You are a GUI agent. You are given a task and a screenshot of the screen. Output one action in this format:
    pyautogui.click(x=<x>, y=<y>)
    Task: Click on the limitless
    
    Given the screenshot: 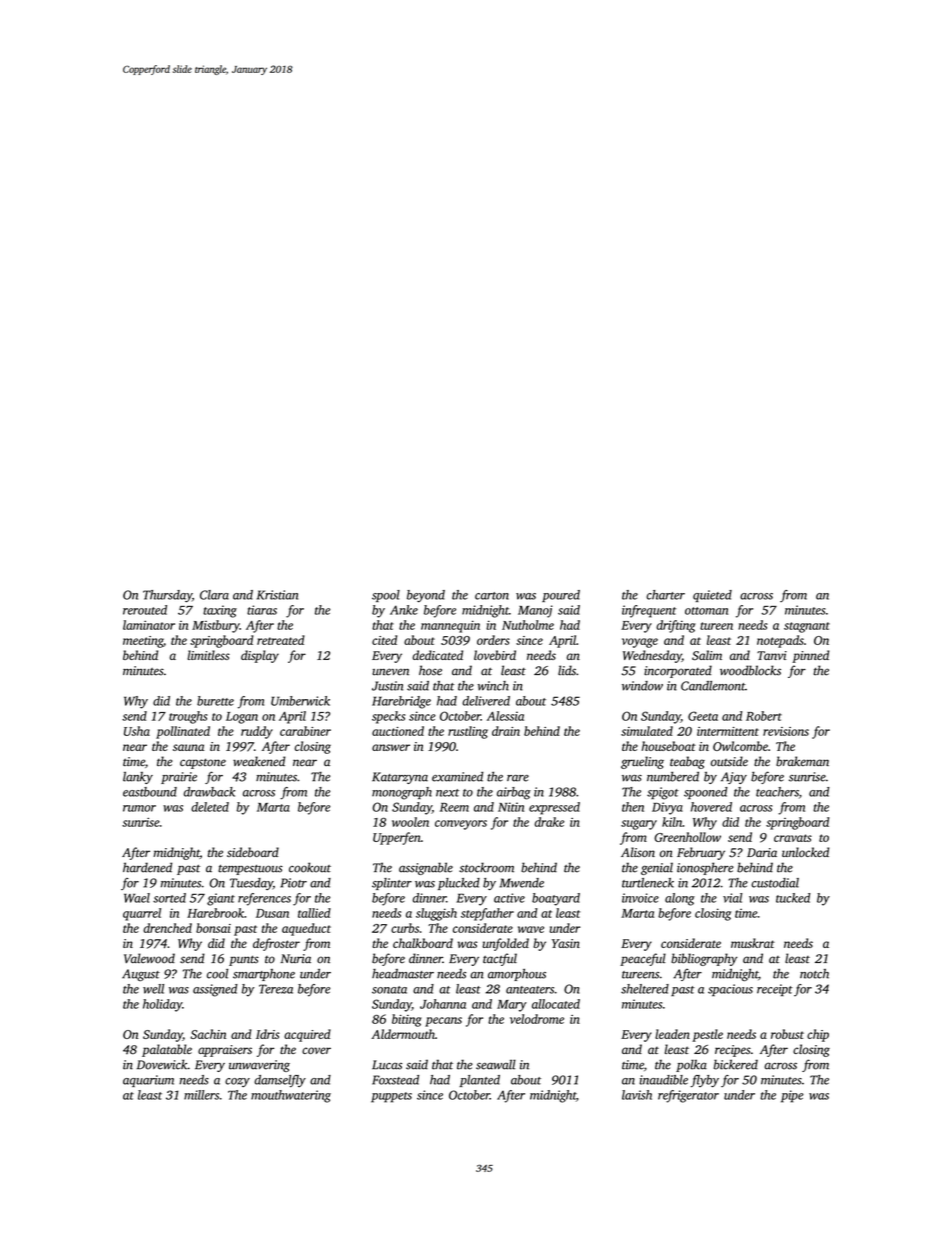 What is the action you would take?
    pyautogui.click(x=208, y=655)
